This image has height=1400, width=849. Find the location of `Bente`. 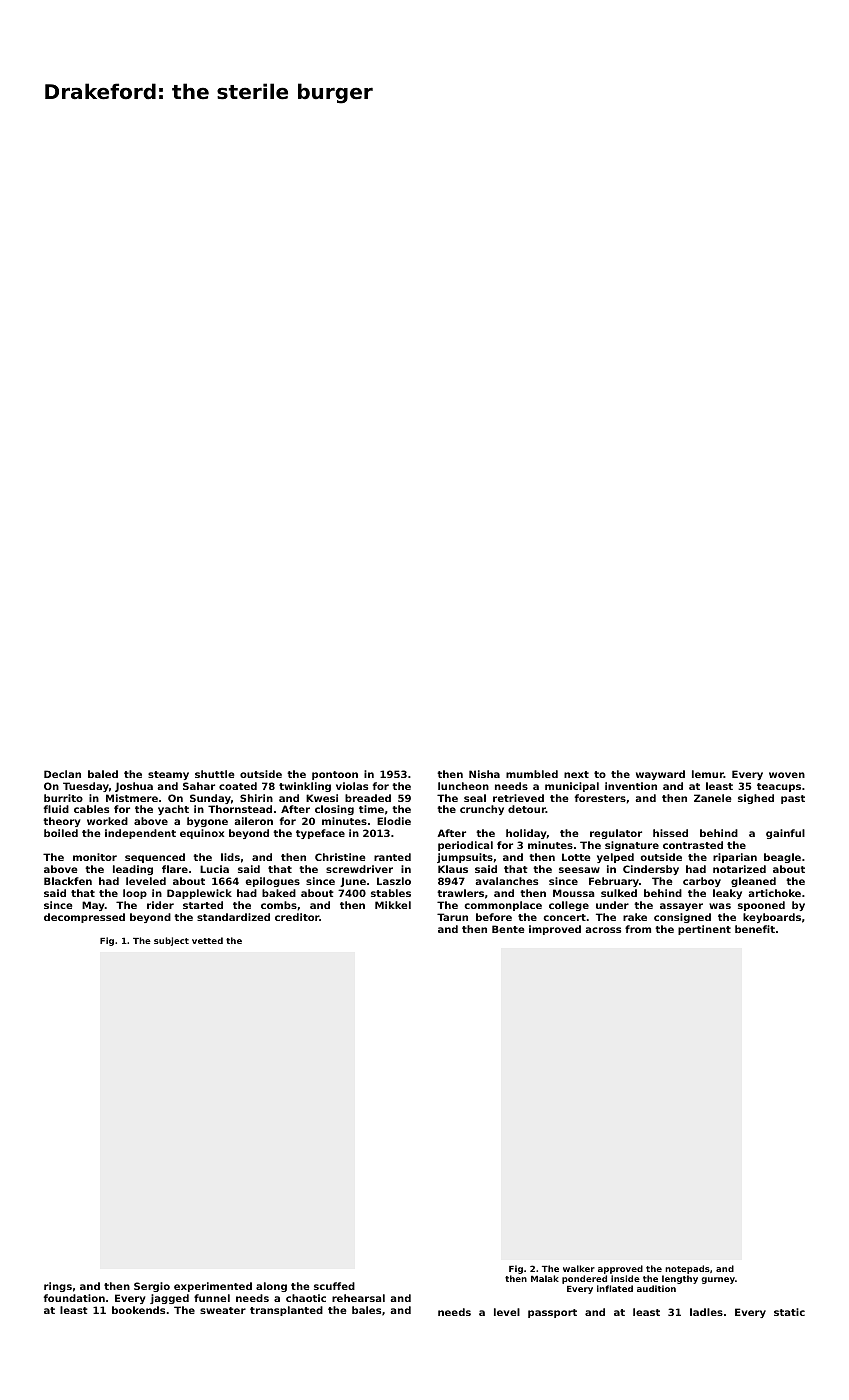

Bente is located at coordinates (508, 929).
